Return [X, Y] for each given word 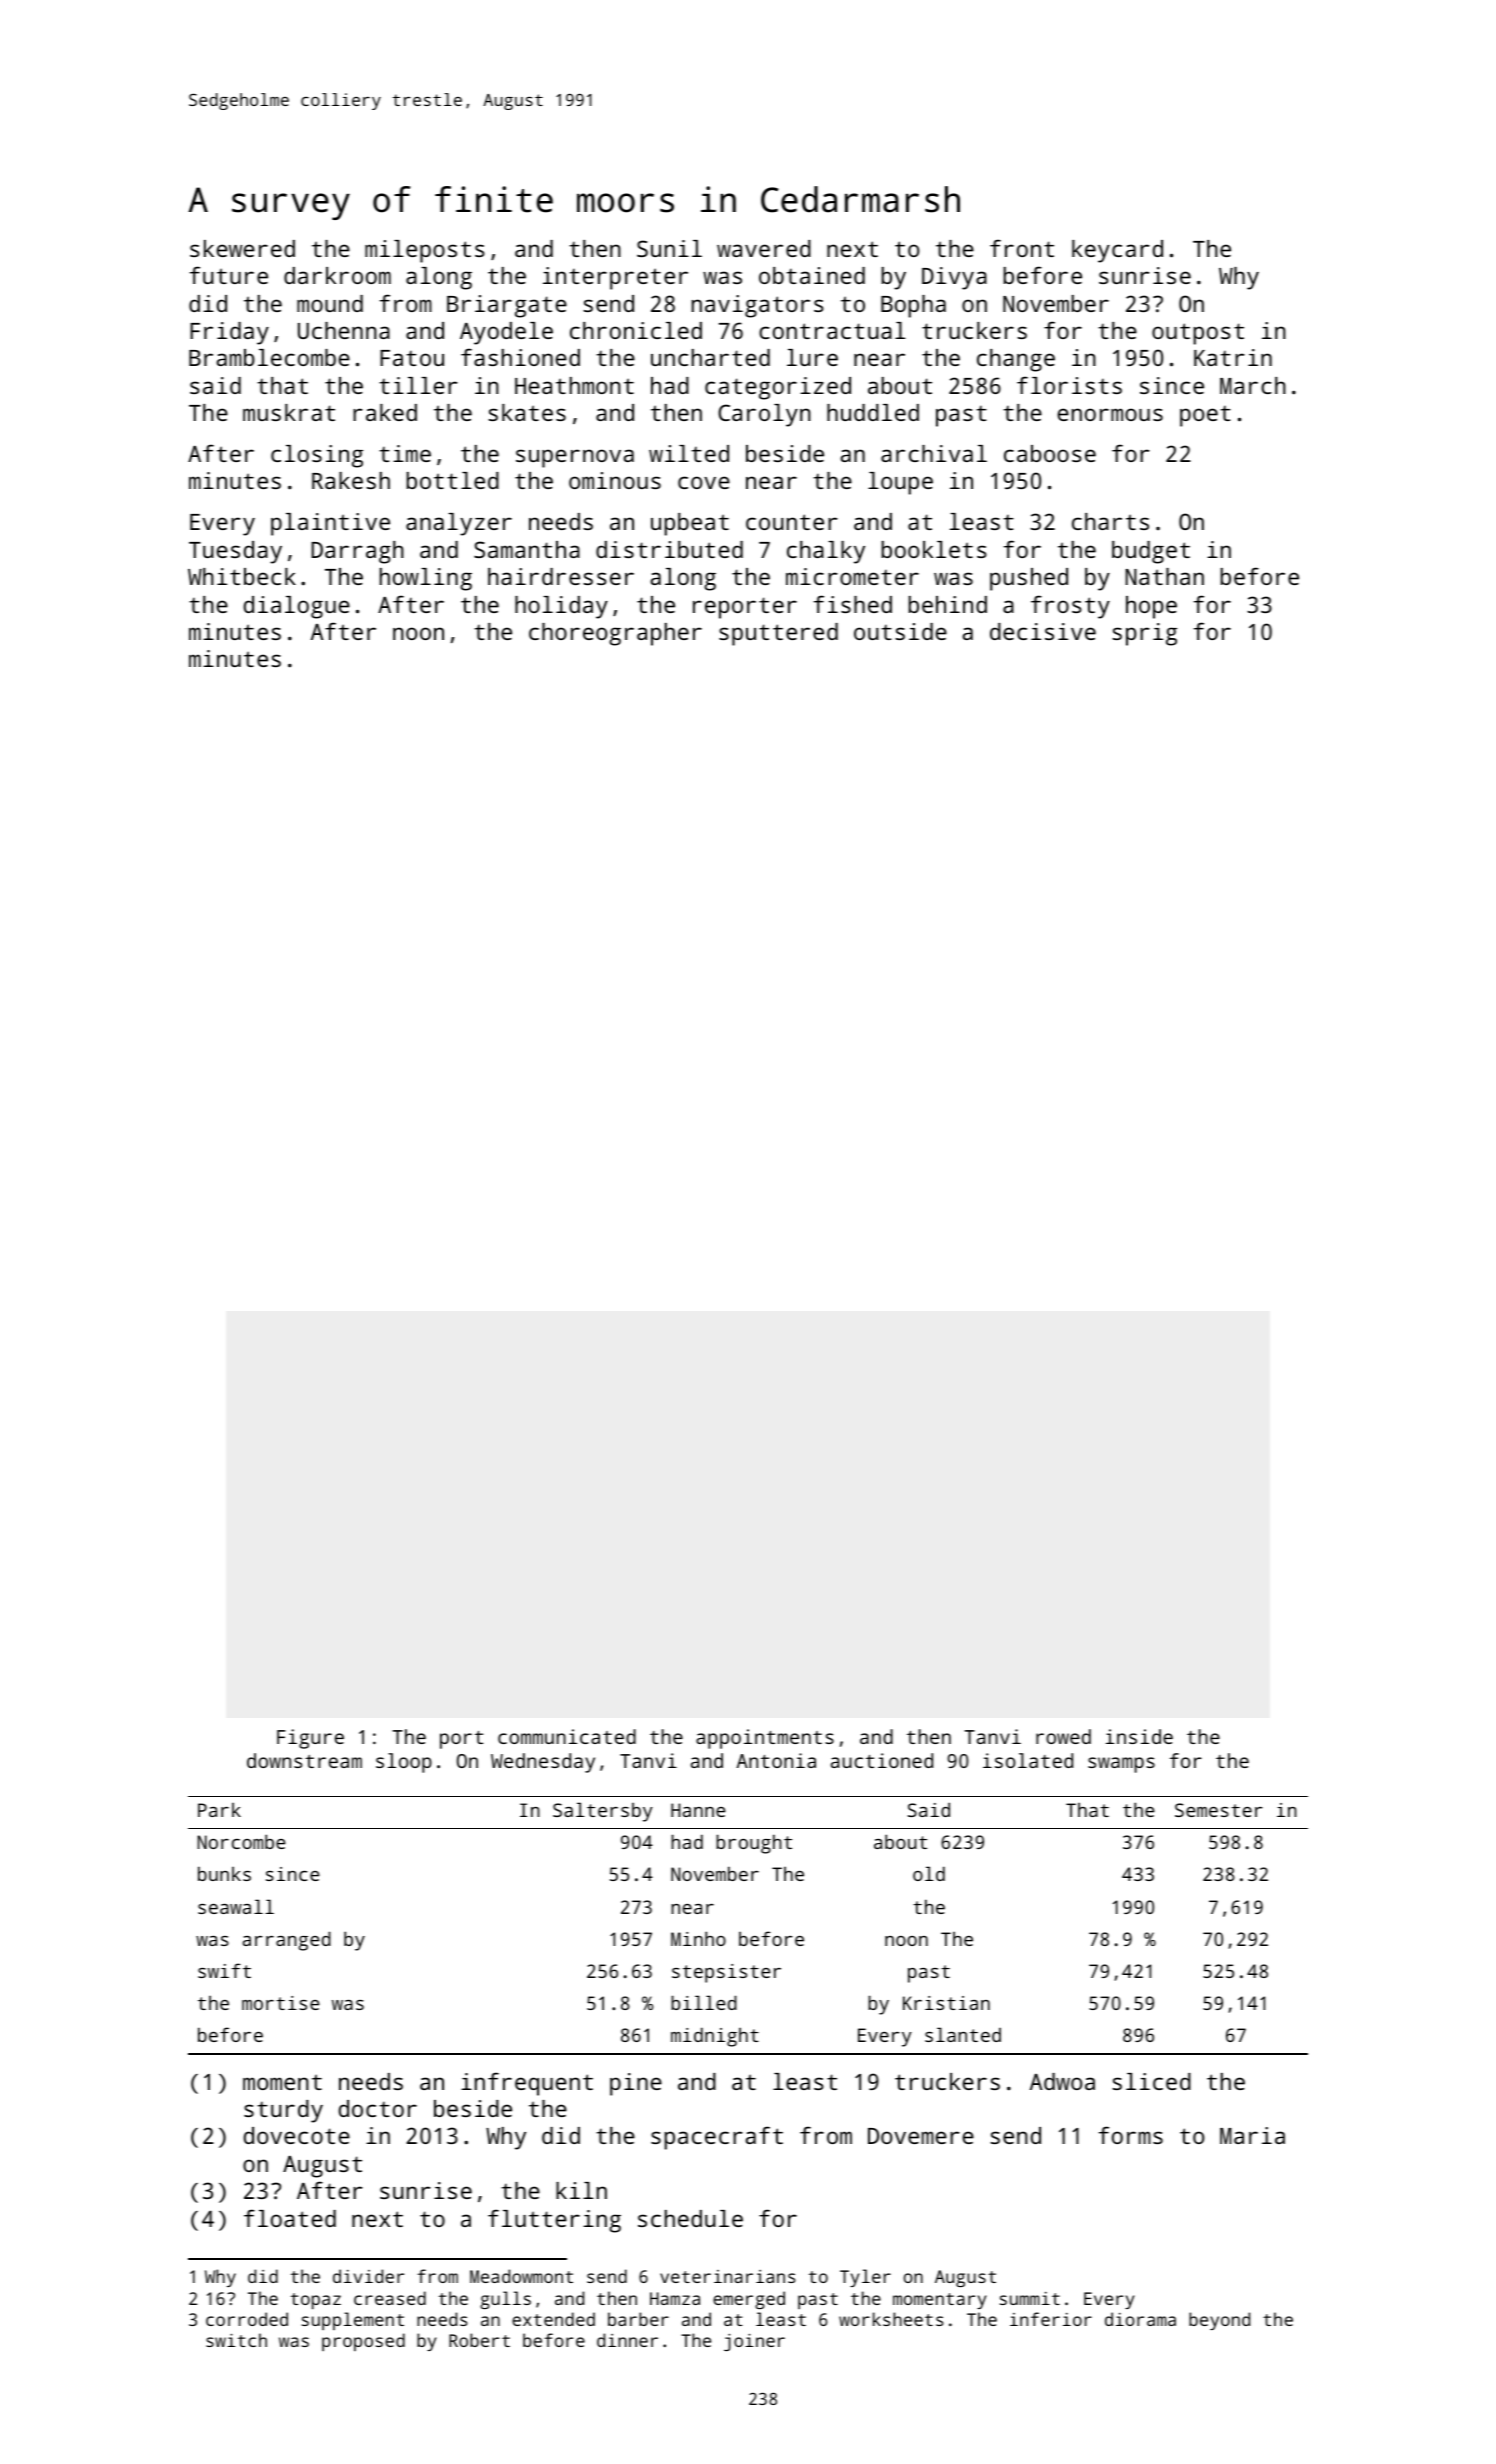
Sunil [669, 248]
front [1022, 248]
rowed [1063, 1736]
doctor [378, 2108]
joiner [754, 2342]
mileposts [425, 251]
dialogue [297, 607]
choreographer [615, 634]
